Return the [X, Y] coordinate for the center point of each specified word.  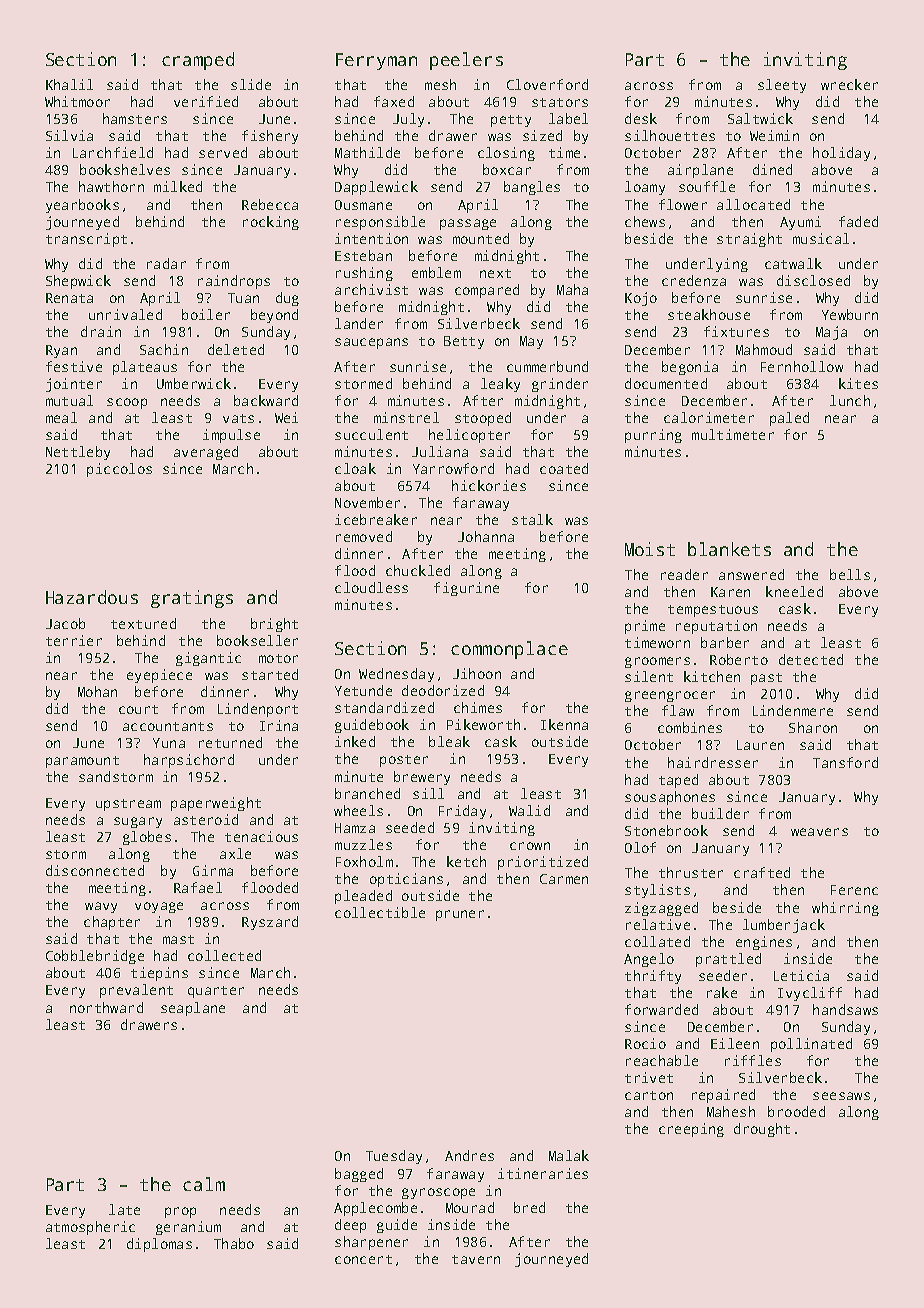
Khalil [69, 84]
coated [564, 468]
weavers [819, 832]
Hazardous [92, 597]
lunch [850, 400]
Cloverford [547, 84]
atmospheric [90, 1228]
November [367, 502]
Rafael [198, 887]
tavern [476, 1259]
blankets [729, 549]
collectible [380, 912]
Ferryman [376, 61]
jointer [74, 385]
